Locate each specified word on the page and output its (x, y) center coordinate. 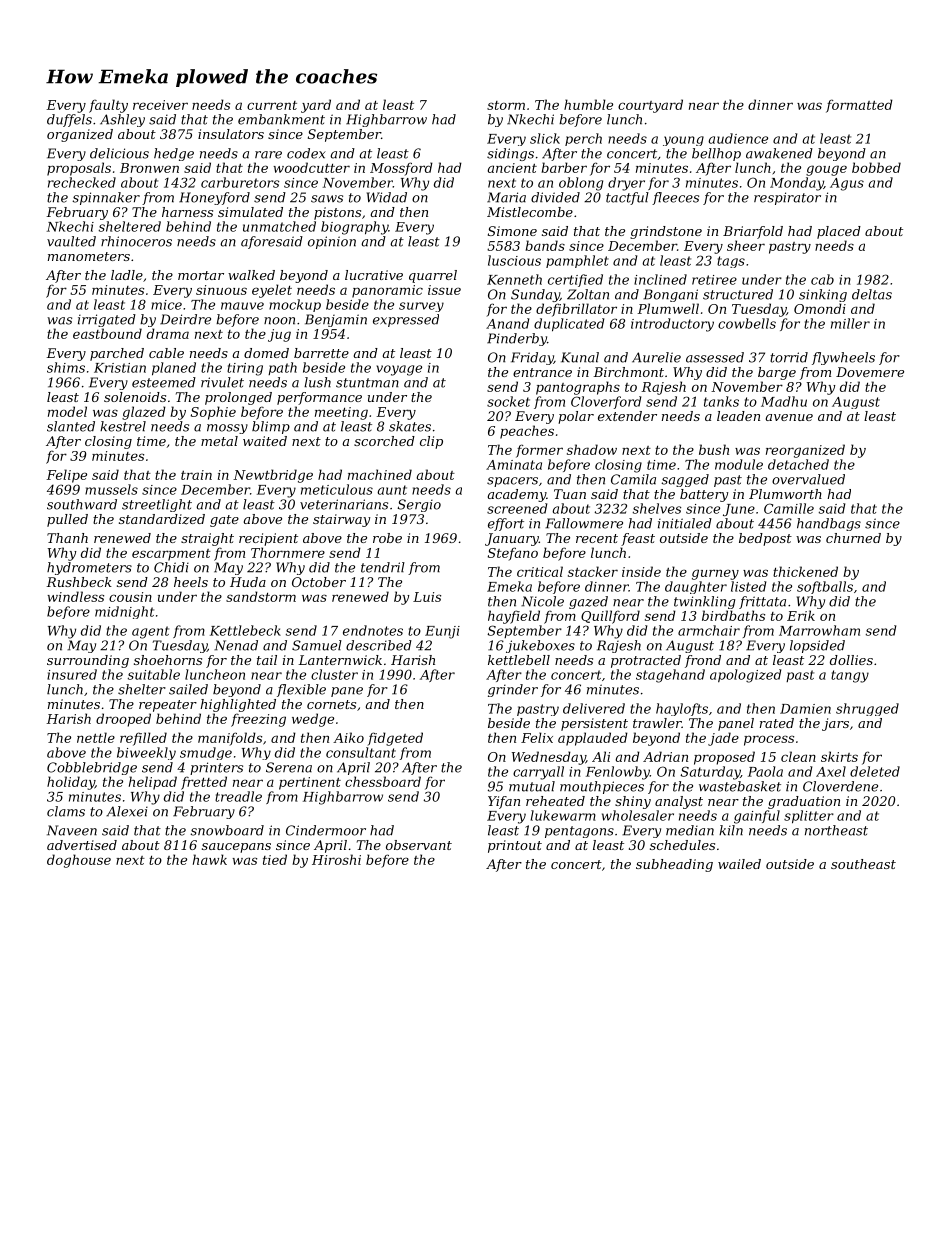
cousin (130, 597)
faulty (108, 106)
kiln (731, 830)
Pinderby (517, 339)
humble (588, 104)
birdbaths (733, 615)
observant (419, 845)
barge (777, 373)
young (683, 141)
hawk (210, 859)
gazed (588, 602)
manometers (89, 256)
